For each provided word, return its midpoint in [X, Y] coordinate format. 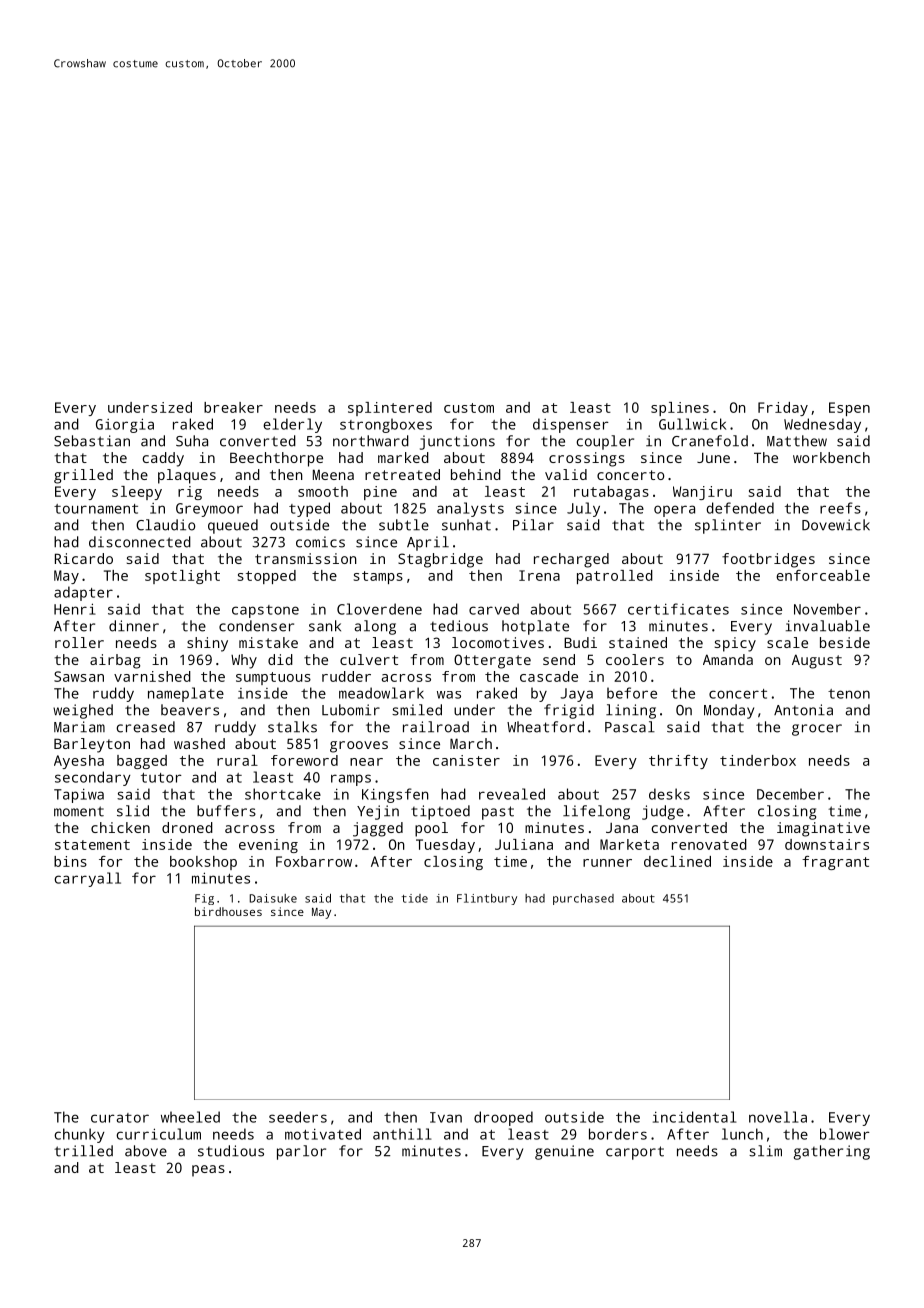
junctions [457, 442]
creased [145, 727]
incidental [694, 1117]
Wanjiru [702, 493]
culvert [369, 659]
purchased [583, 899]
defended [740, 508]
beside [845, 642]
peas [208, 1171]
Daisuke [273, 898]
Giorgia [125, 425]
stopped [267, 577]
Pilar [533, 525]
